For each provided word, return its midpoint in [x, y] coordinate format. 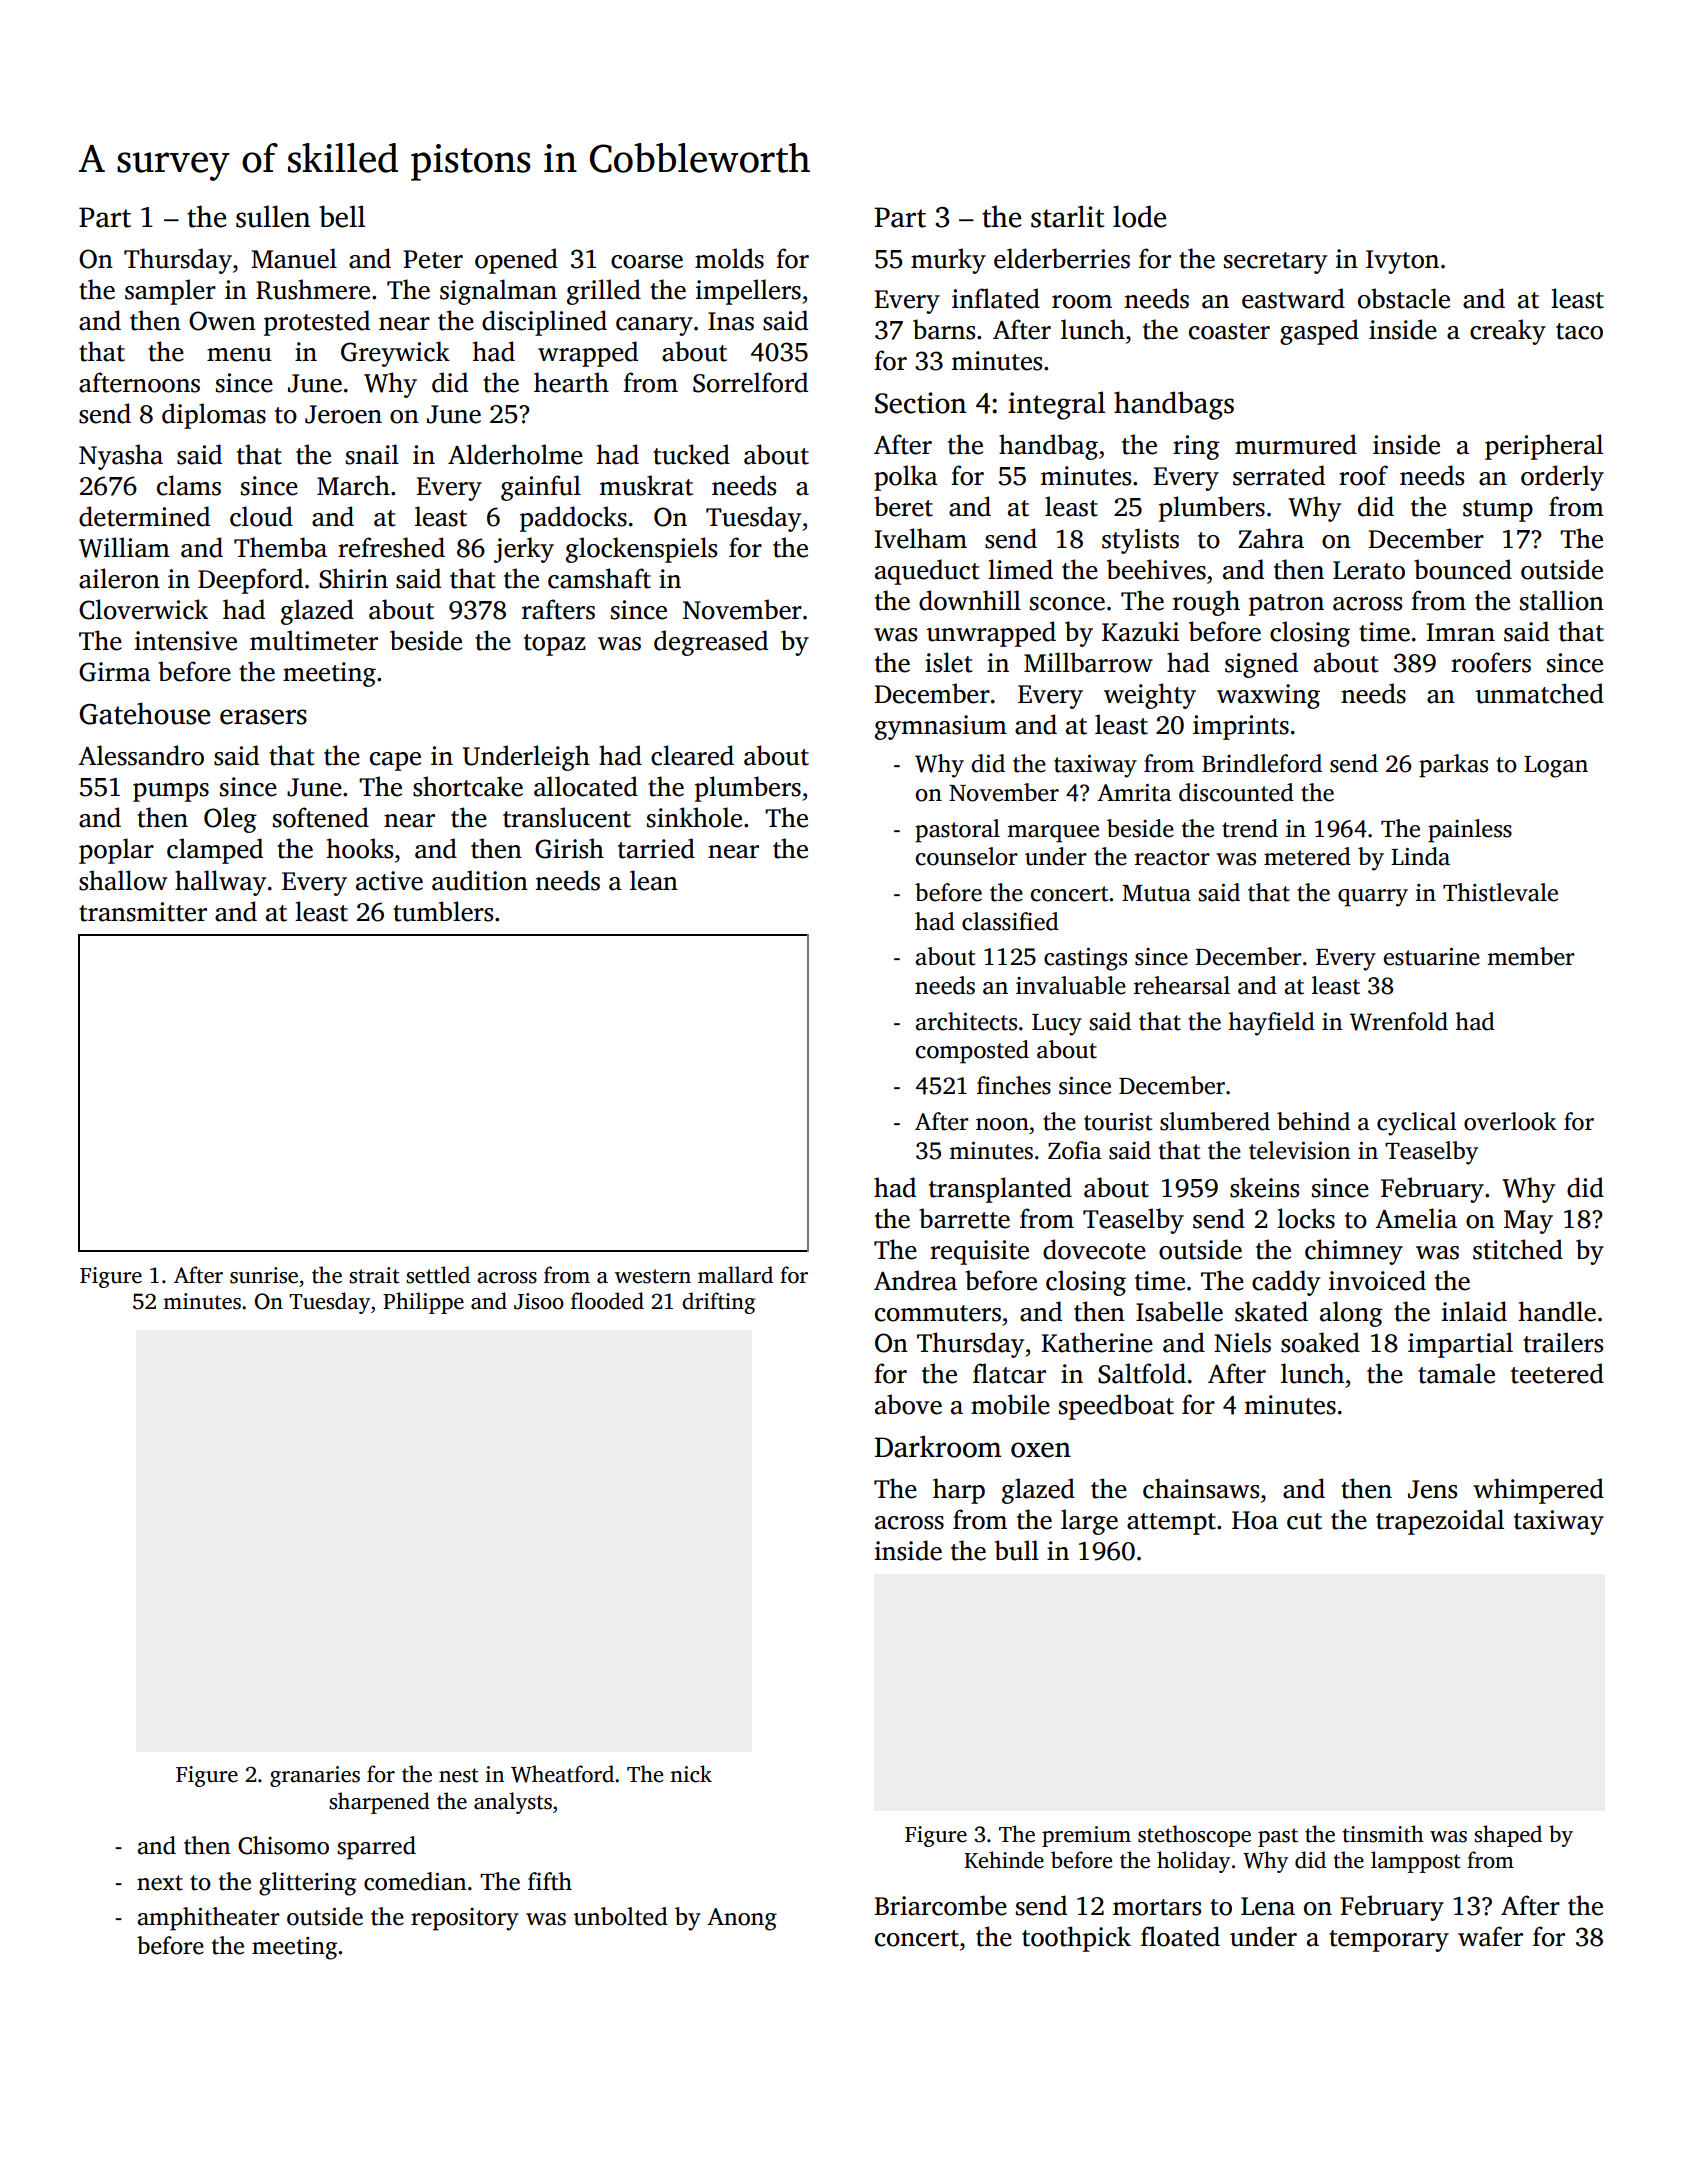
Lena [1268, 1906]
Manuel [294, 258]
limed [1020, 569]
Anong [742, 1919]
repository [465, 1919]
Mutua [1156, 893]
